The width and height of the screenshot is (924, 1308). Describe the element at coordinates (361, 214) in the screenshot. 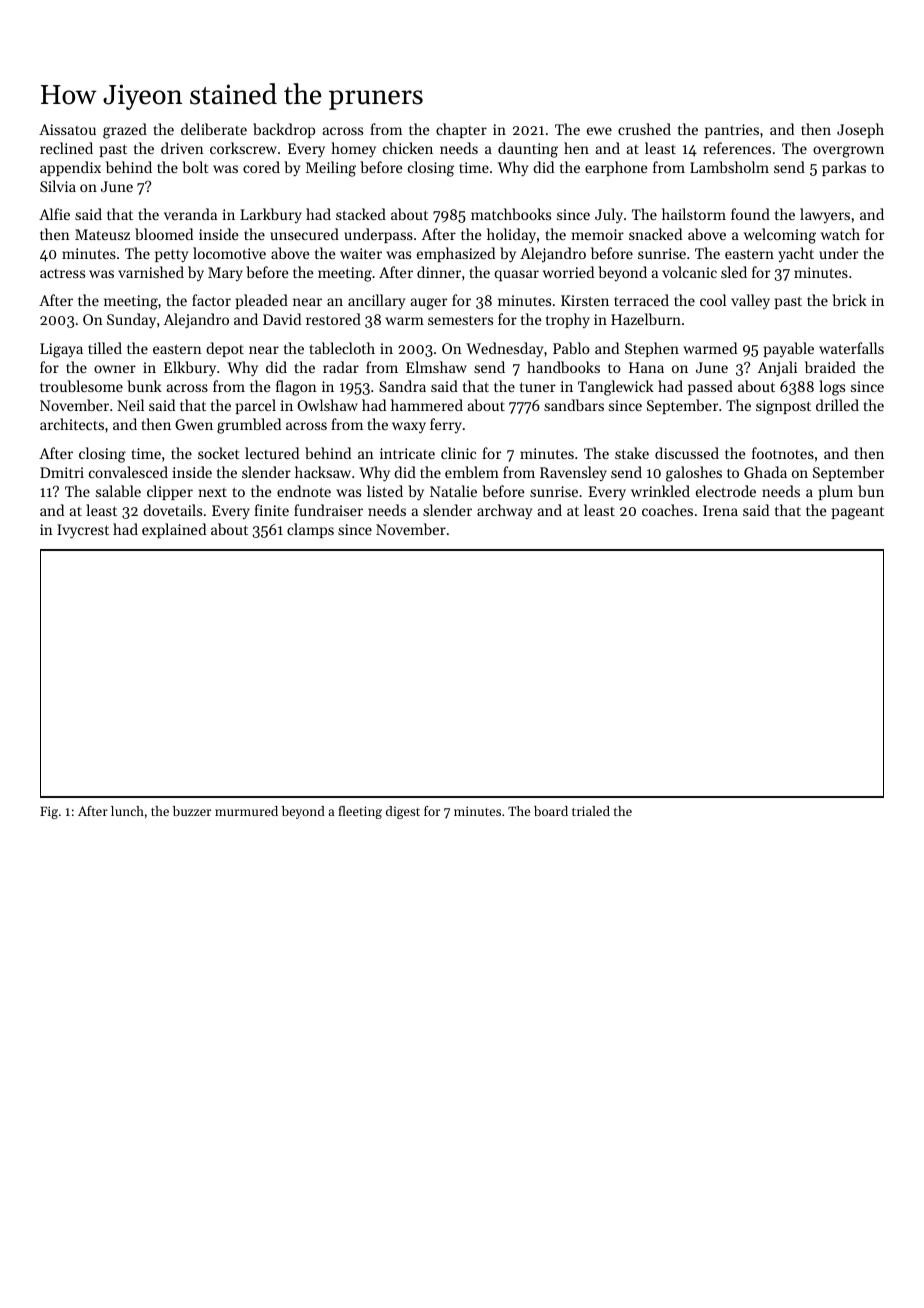

I see `stacked` at that location.
